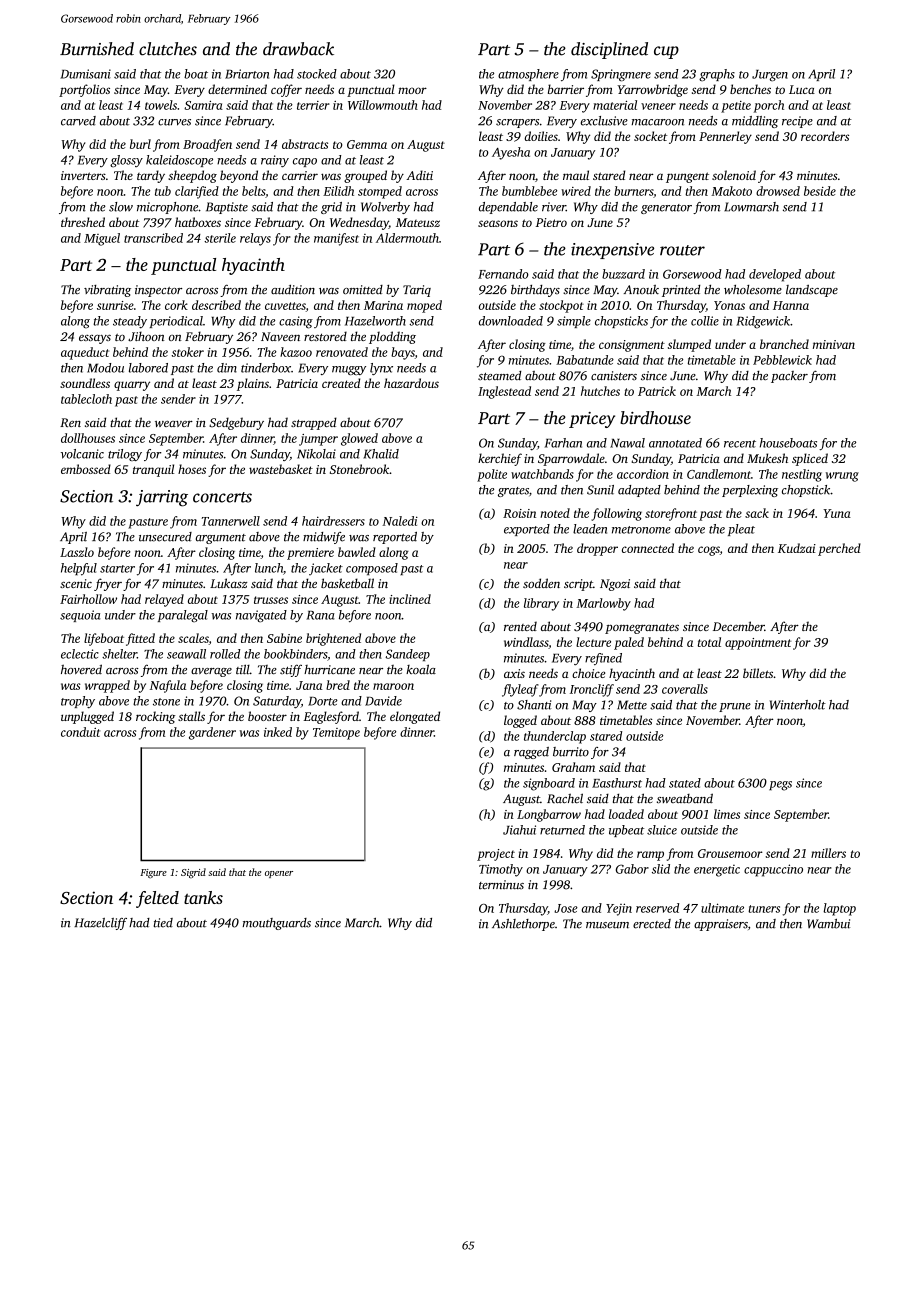 The image size is (924, 1308). What do you see at coordinates (107, 291) in the screenshot?
I see `vibrating` at bounding box center [107, 291].
